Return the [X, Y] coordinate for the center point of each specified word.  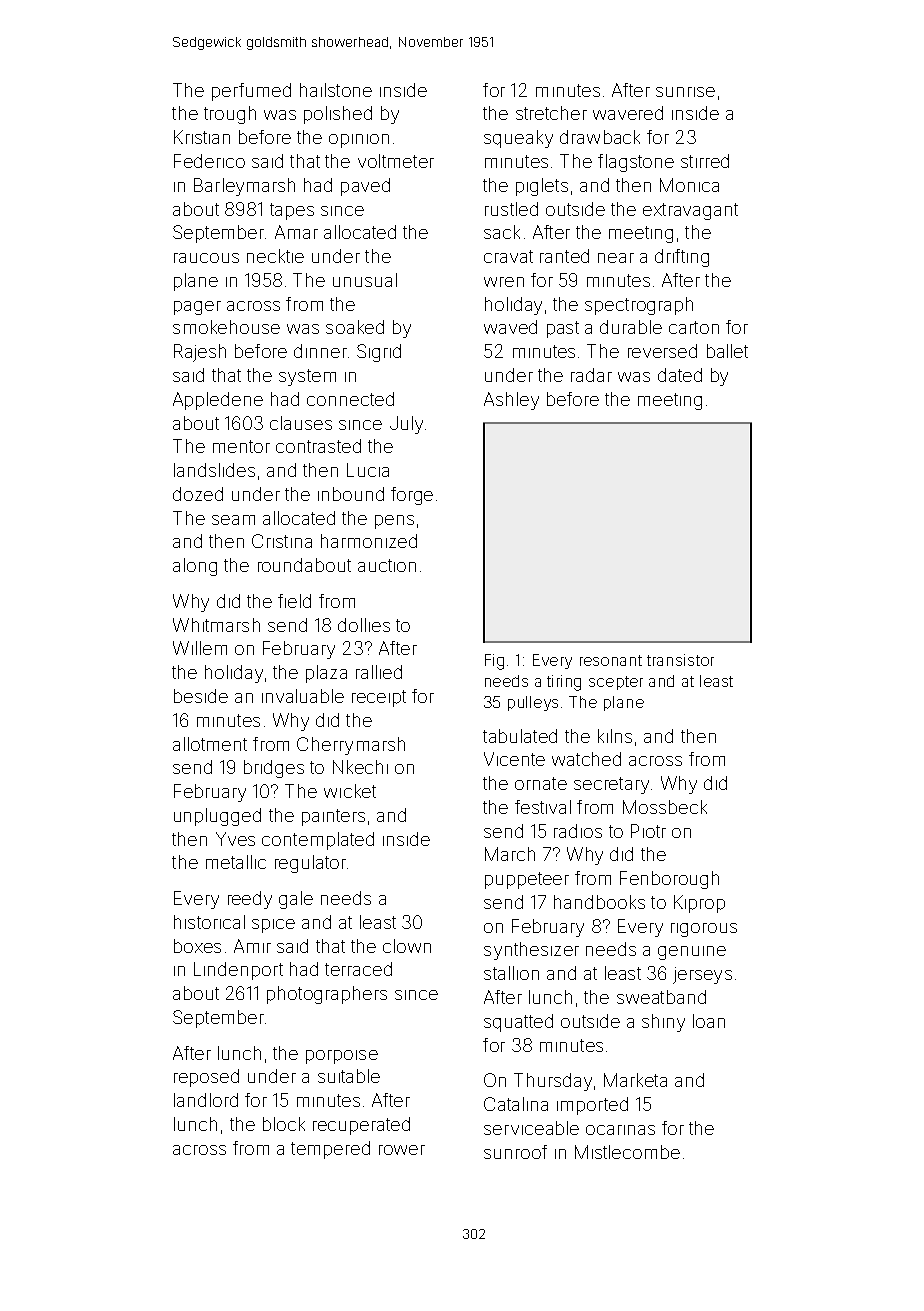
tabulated [520, 736]
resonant [611, 660]
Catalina [516, 1104]
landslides [214, 470]
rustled [511, 209]
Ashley [511, 401]
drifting [682, 258]
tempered [330, 1150]
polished [338, 115]
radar [591, 375]
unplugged [217, 817]
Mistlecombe [627, 1152]
